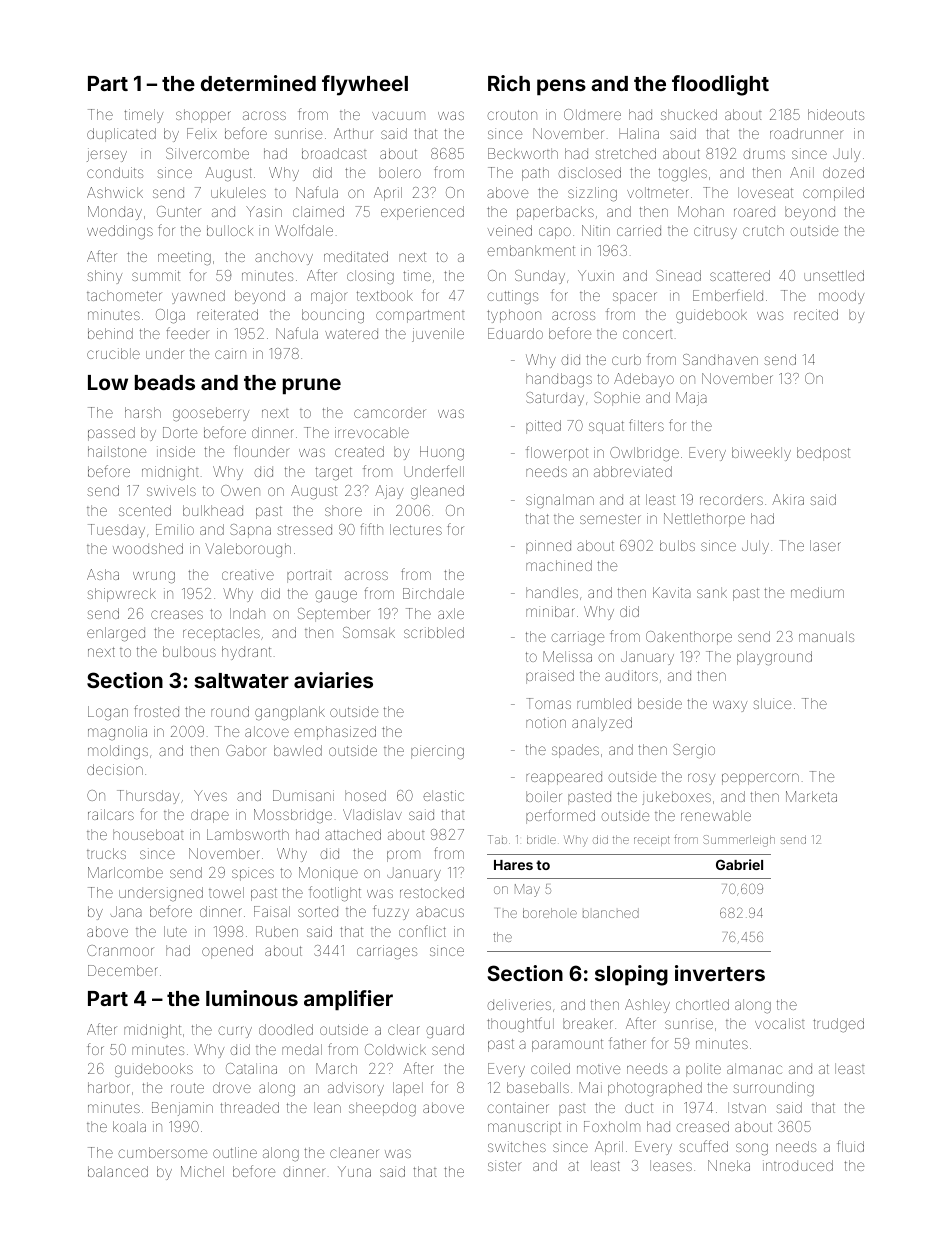  What do you see at coordinates (838, 1025) in the screenshot?
I see `trudged` at bounding box center [838, 1025].
